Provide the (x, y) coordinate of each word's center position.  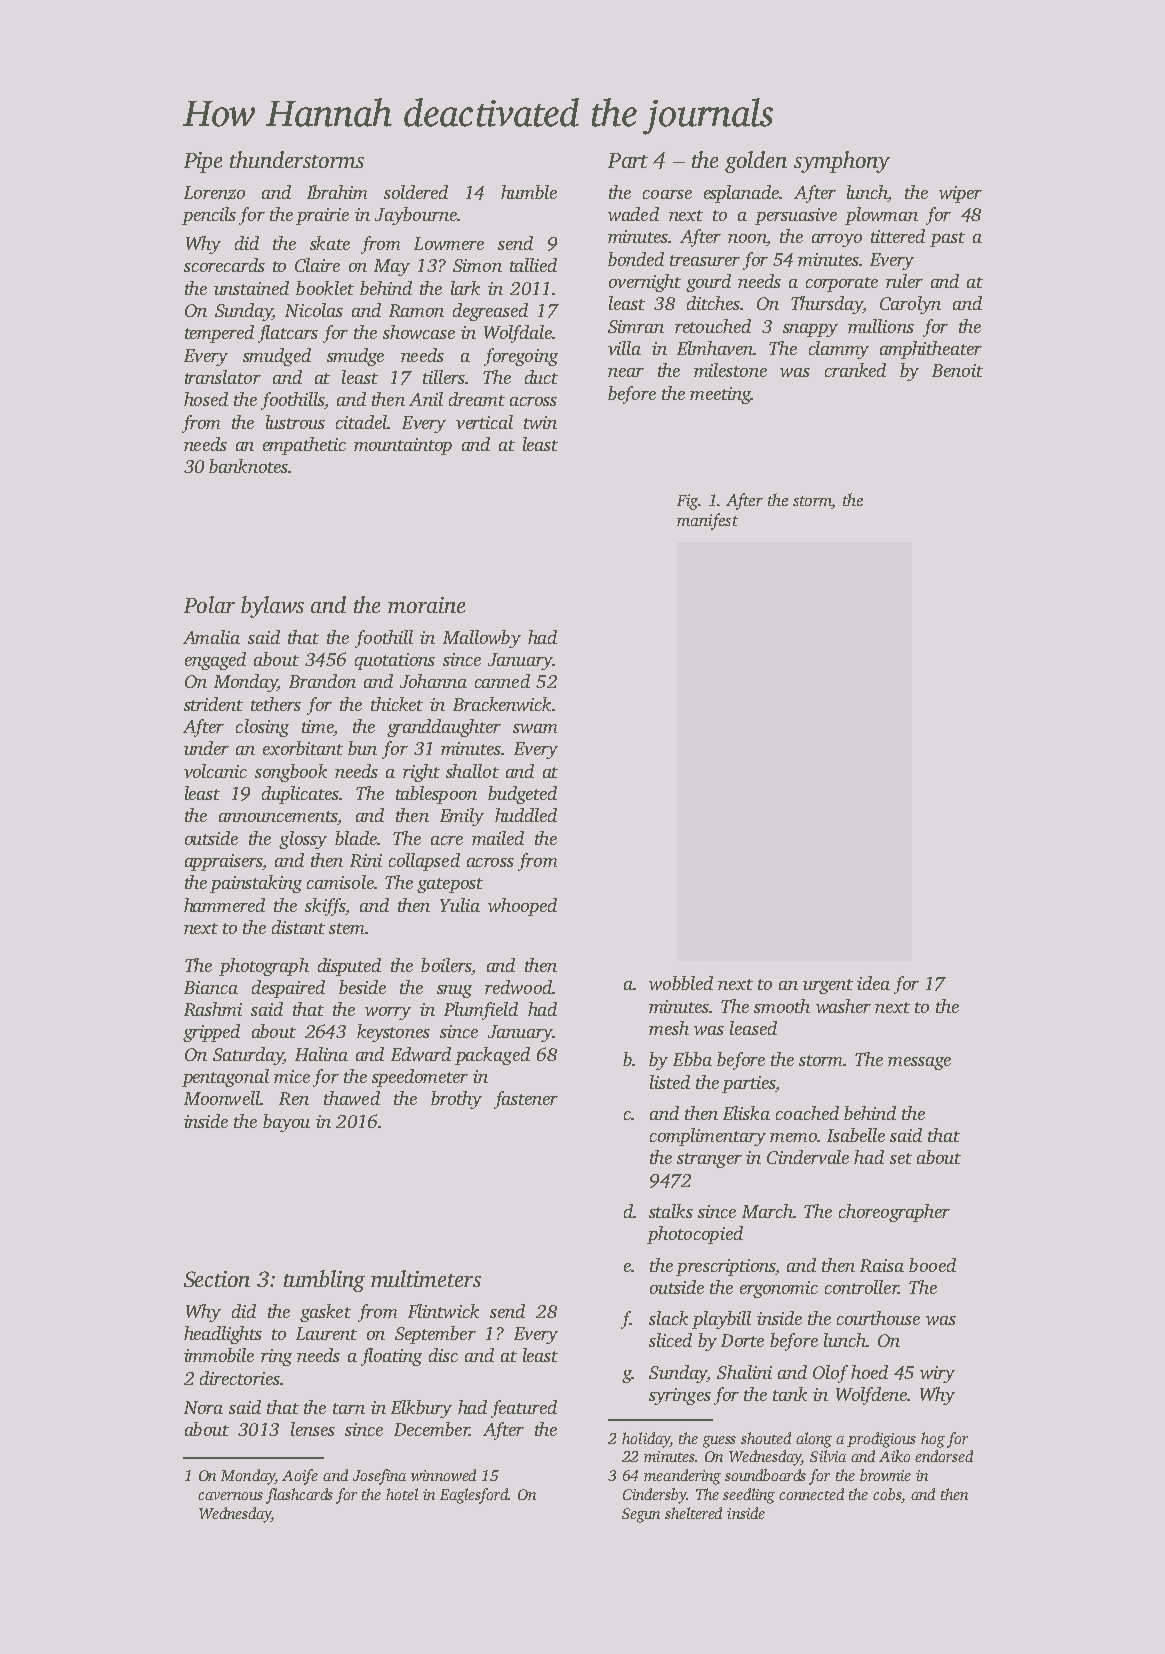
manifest (707, 521)
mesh (669, 1028)
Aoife (300, 1477)
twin (540, 422)
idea (873, 983)
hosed (206, 399)
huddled (526, 815)
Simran (636, 326)
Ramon (416, 310)
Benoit (957, 370)
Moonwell (222, 1098)
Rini (366, 860)
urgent (828, 986)
